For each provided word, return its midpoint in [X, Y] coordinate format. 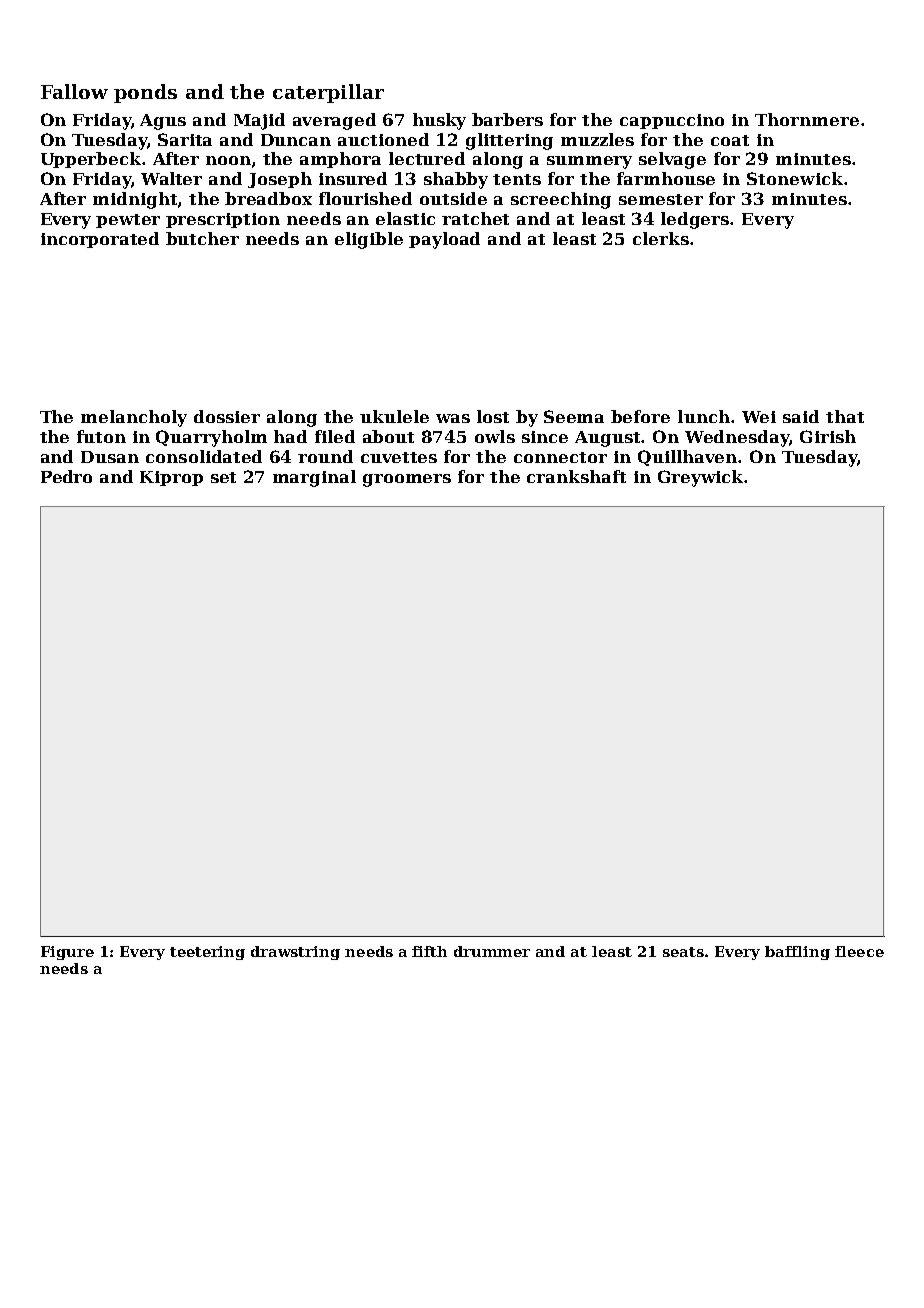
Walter [171, 178]
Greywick [700, 478]
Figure [67, 953]
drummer [492, 951]
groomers [407, 480]
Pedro [66, 476]
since [545, 437]
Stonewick [795, 178]
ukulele [394, 416]
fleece [859, 951]
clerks [661, 238]
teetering [207, 953]
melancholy [134, 418]
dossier [227, 416]
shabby [456, 180]
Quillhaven [688, 458]
